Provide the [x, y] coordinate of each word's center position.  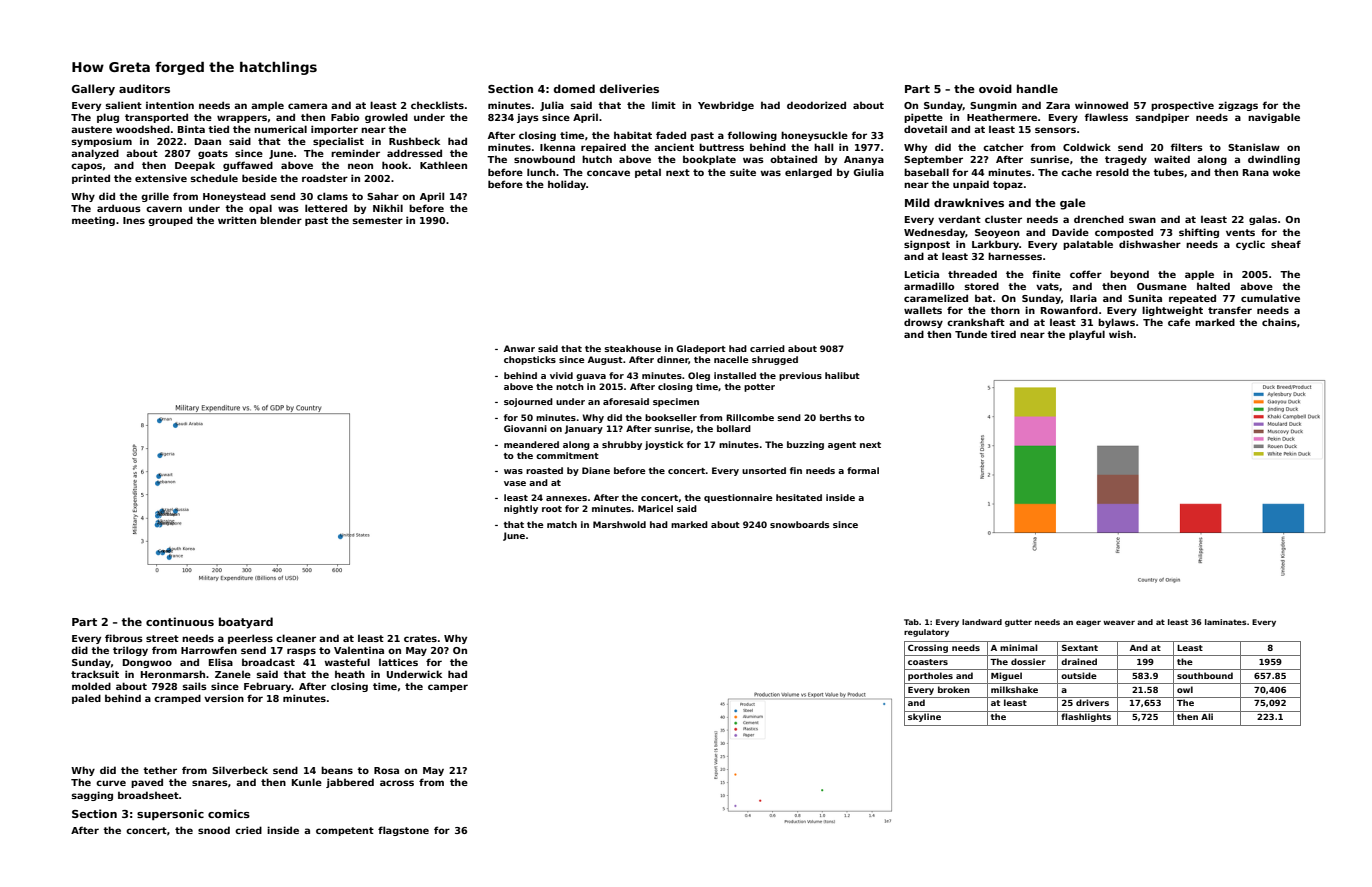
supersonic [170, 814]
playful [1087, 335]
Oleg [699, 376]
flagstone [403, 831]
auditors [144, 88]
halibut [842, 375]
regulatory [926, 633]
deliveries [629, 88]
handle [1037, 88]
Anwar [519, 348]
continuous [180, 621]
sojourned [528, 402]
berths [835, 417]
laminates [1225, 622]
